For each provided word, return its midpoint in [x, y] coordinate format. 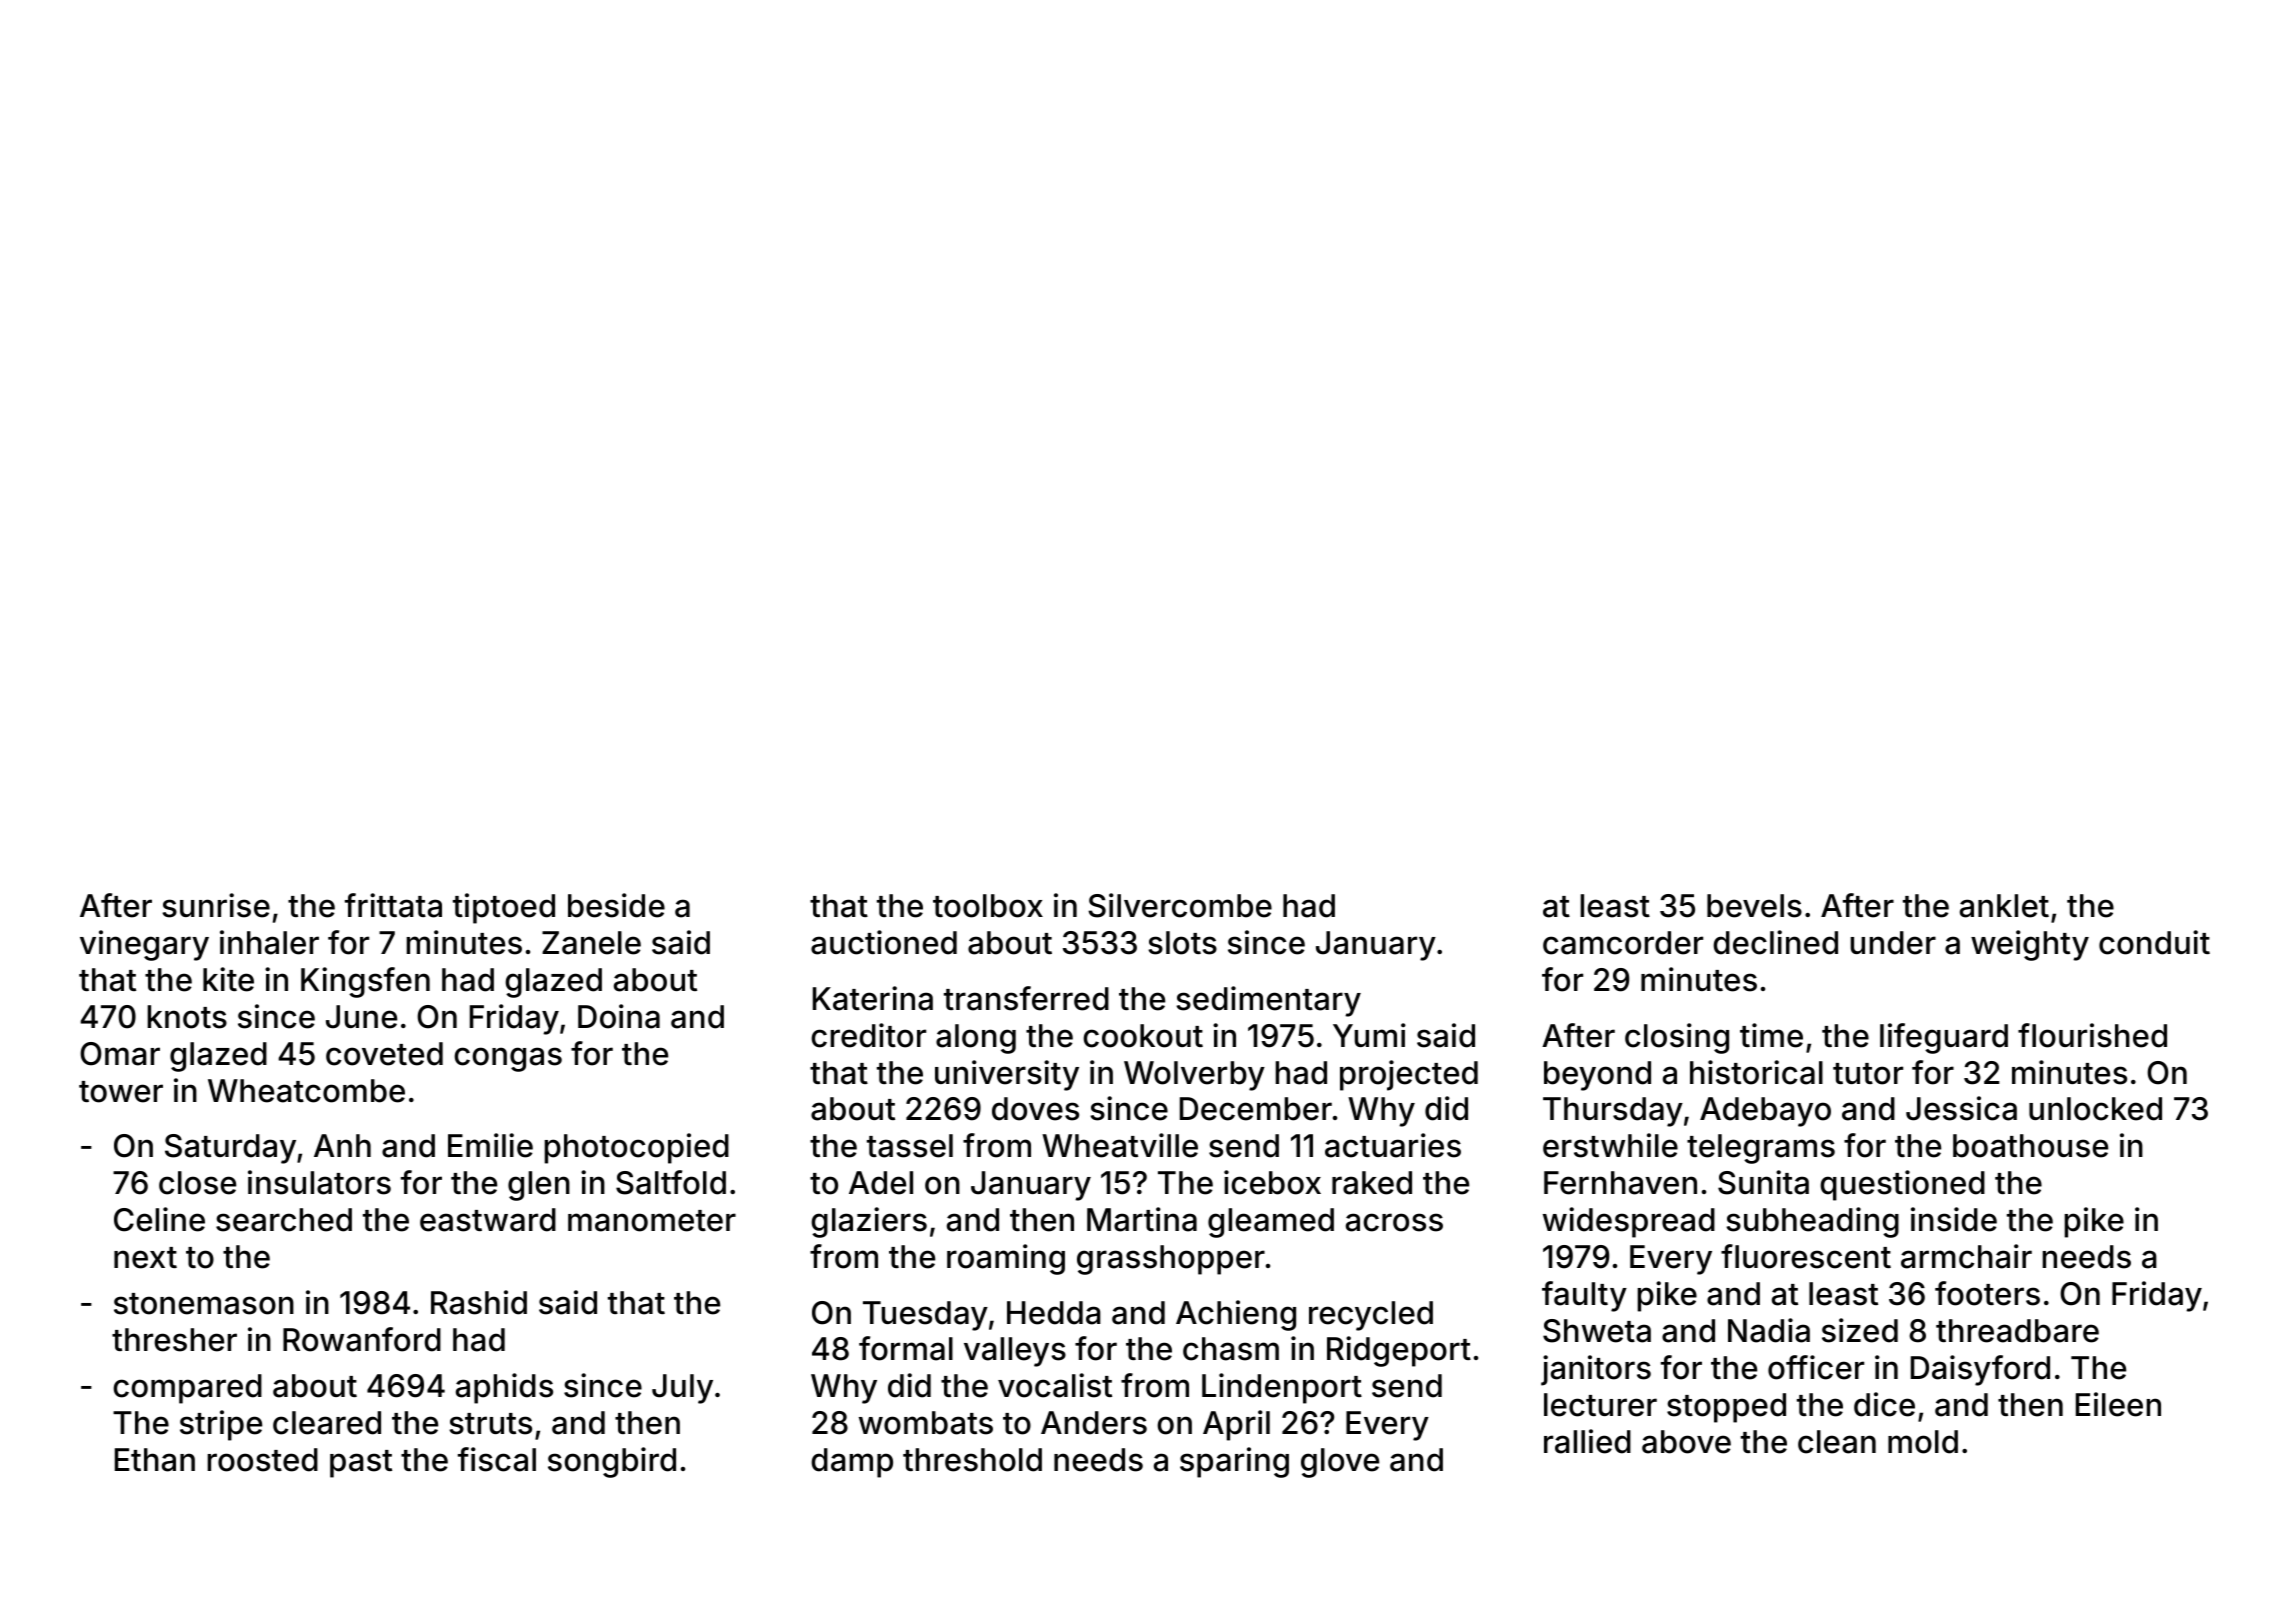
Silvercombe [1180, 905]
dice [1884, 1404]
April [1236, 1425]
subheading [1812, 1222]
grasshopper [1171, 1260]
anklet [2004, 906]
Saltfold [671, 1182]
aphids [504, 1388]
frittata [393, 905]
